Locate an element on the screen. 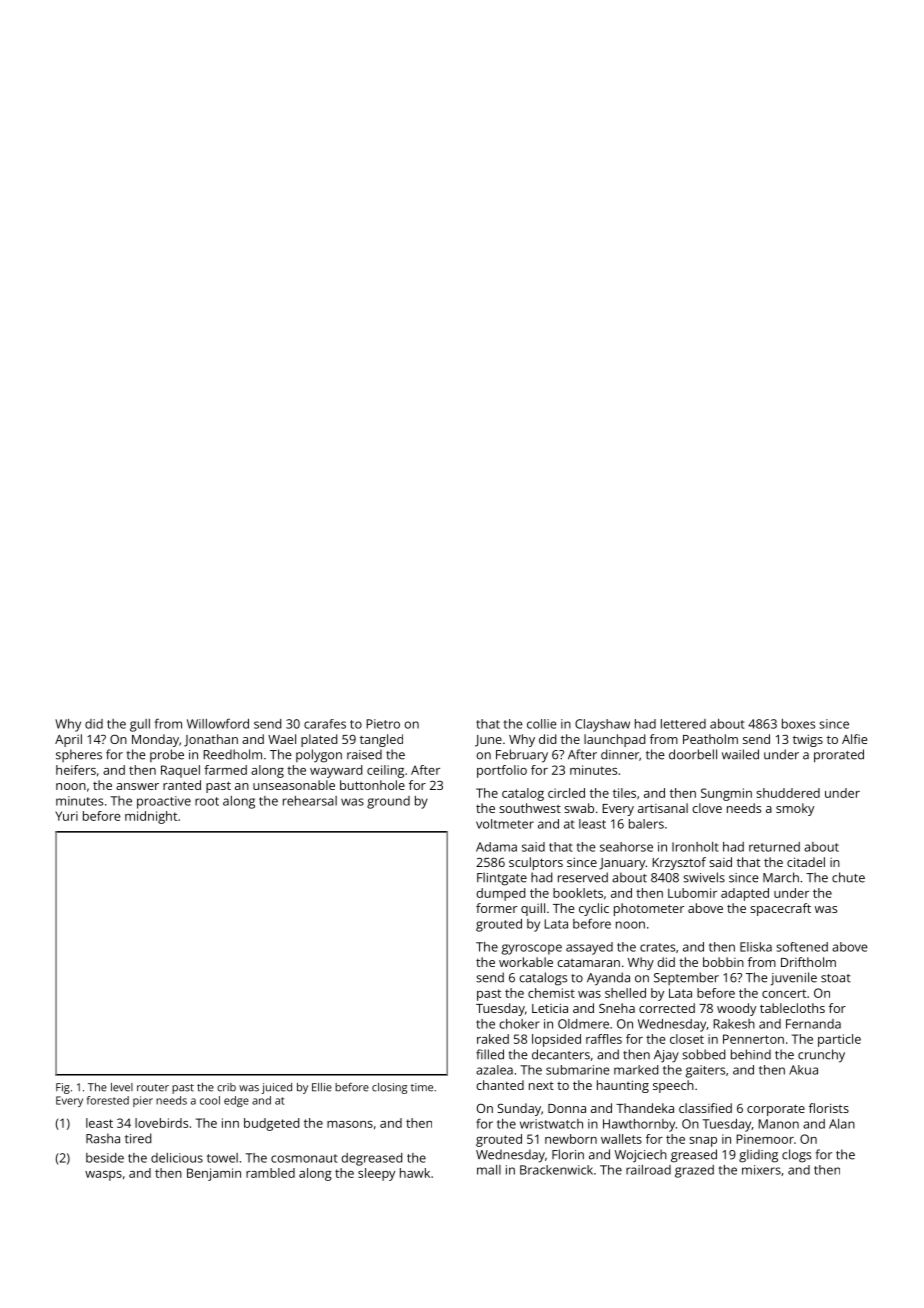 This screenshot has width=924, height=1308. April is located at coordinates (68, 740).
